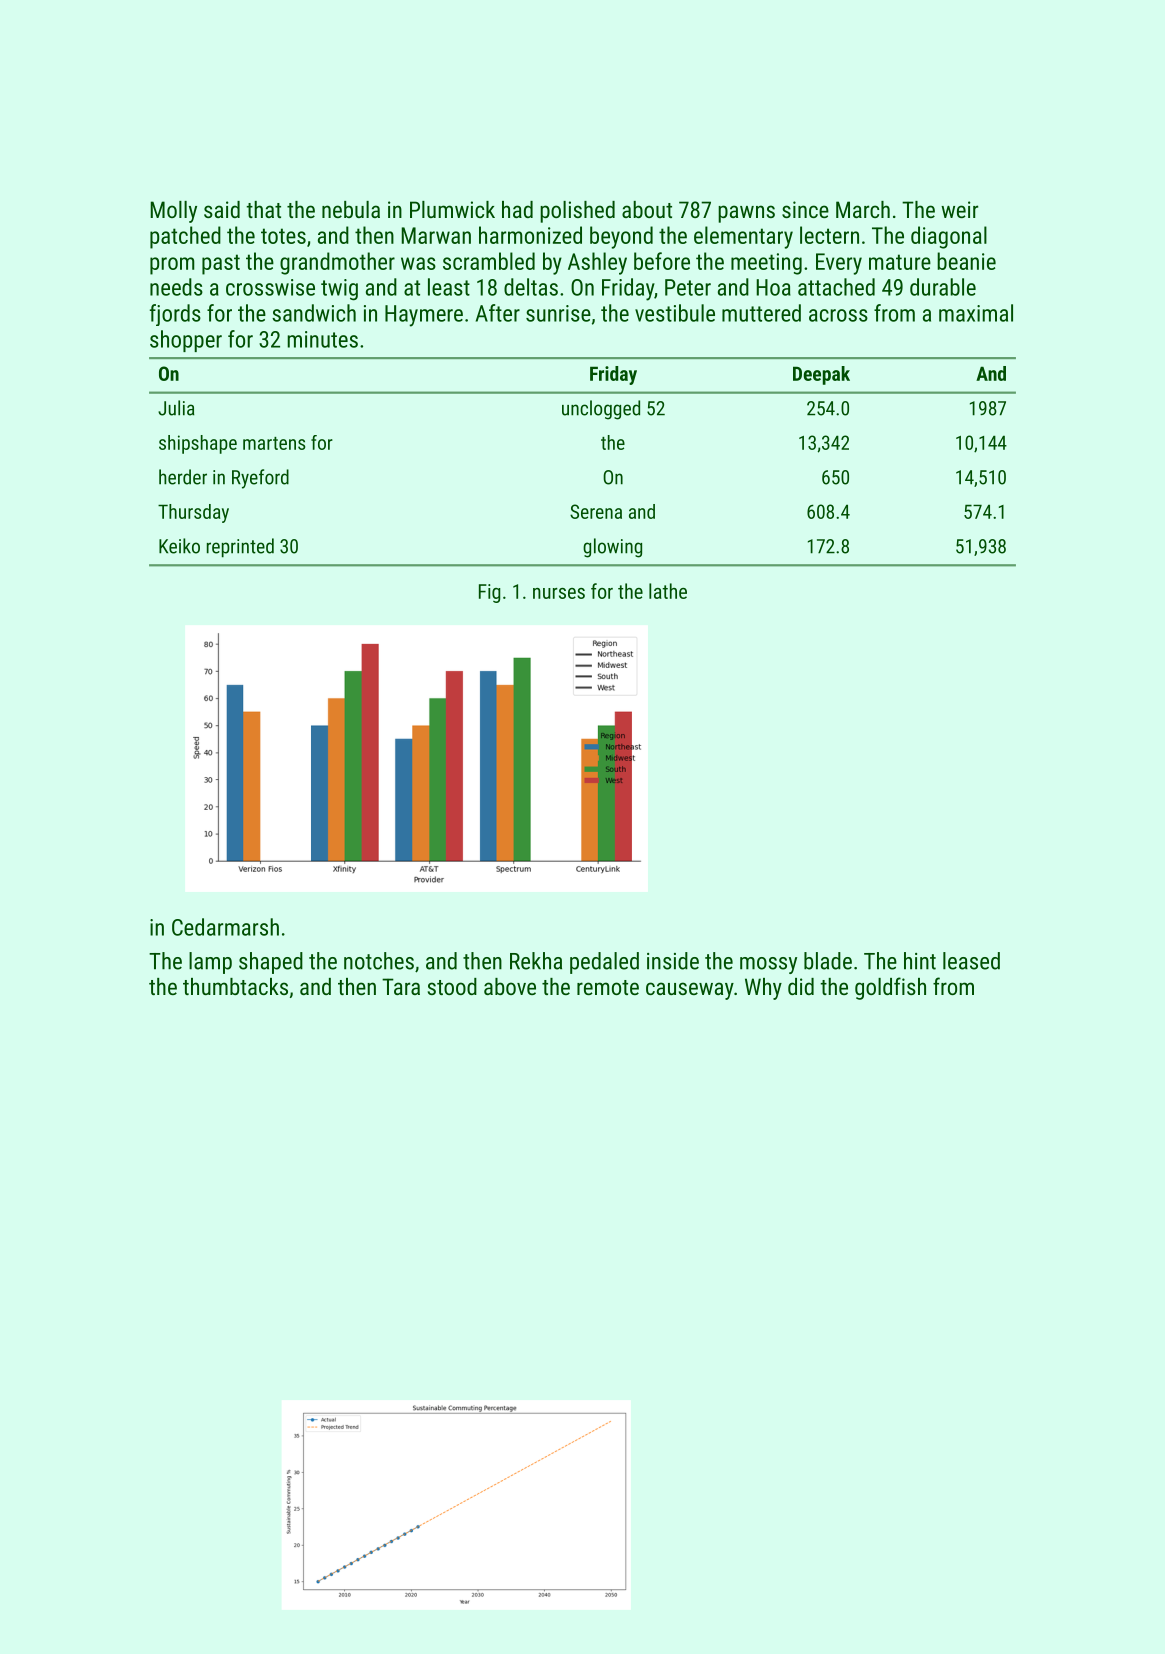 This screenshot has height=1654, width=1165. I want to click on Cedarmarsh, so click(225, 927).
